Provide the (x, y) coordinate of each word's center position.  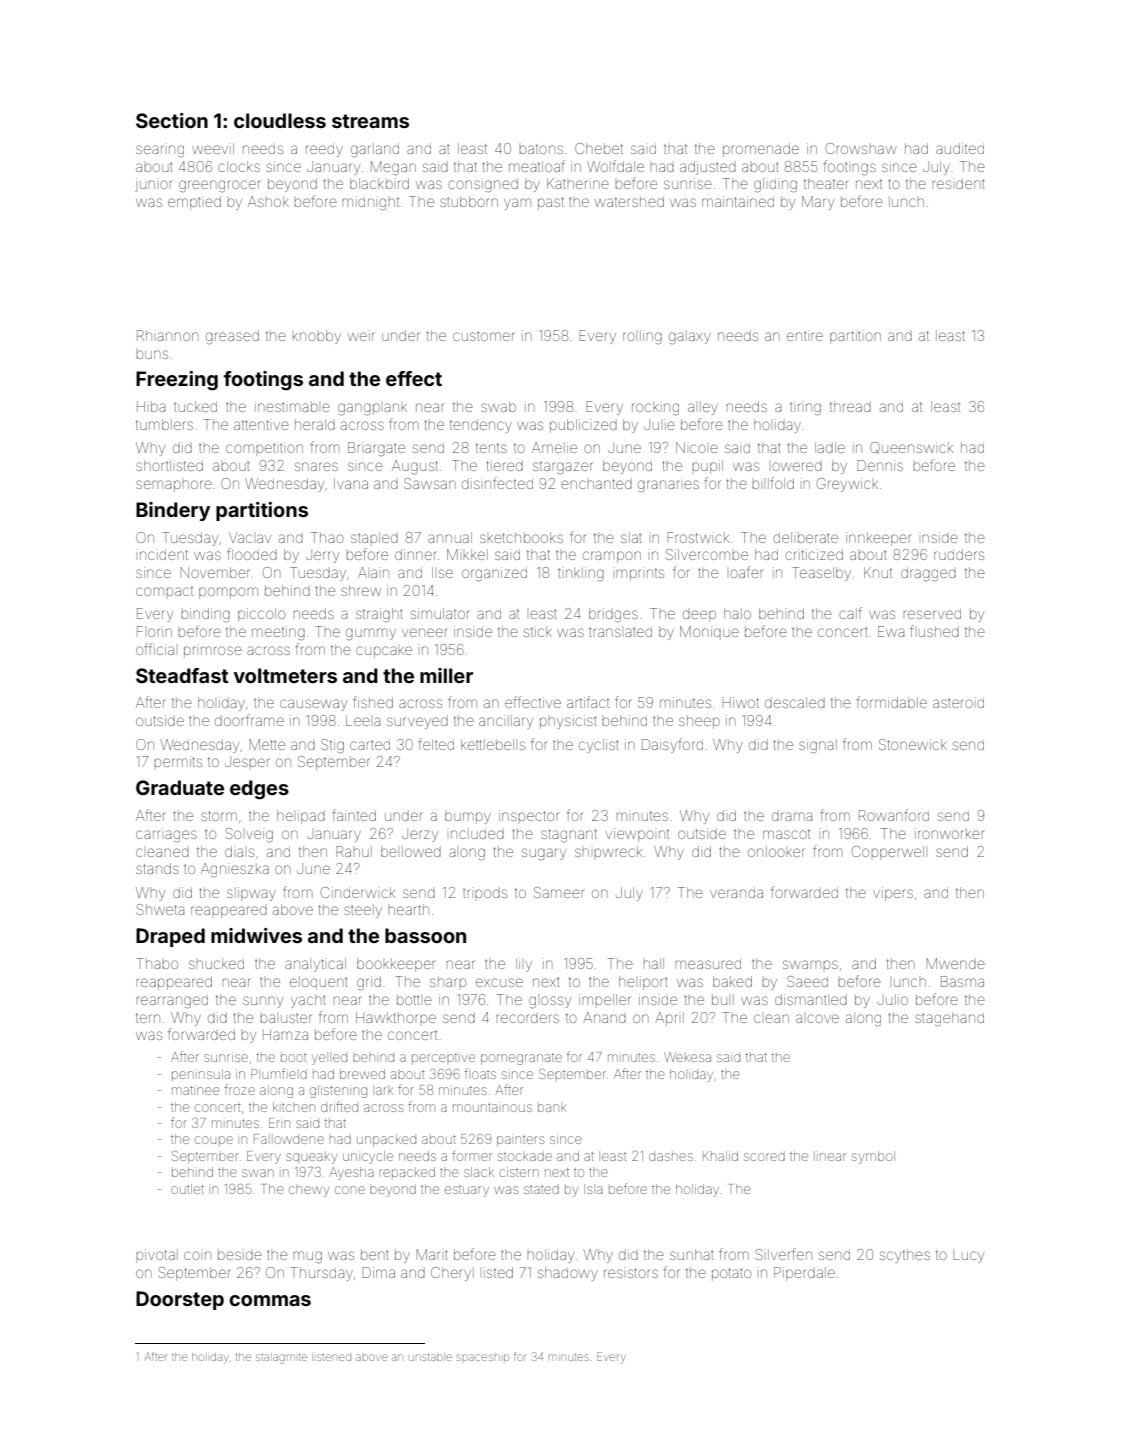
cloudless (280, 120)
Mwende (955, 963)
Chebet (599, 148)
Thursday (321, 1274)
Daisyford (672, 745)
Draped (170, 937)
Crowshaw (861, 148)
